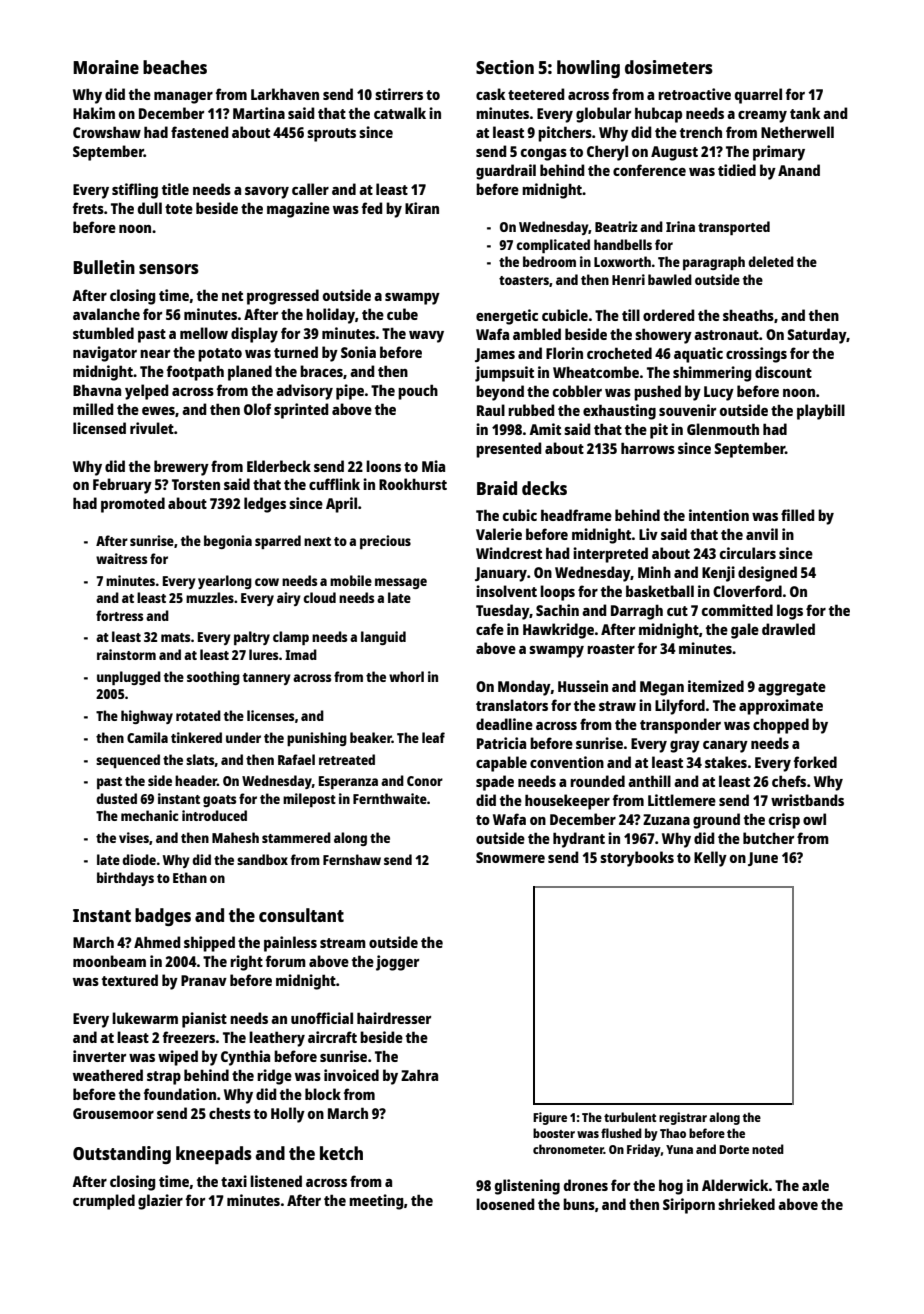  I want to click on stirrers, so click(399, 94).
